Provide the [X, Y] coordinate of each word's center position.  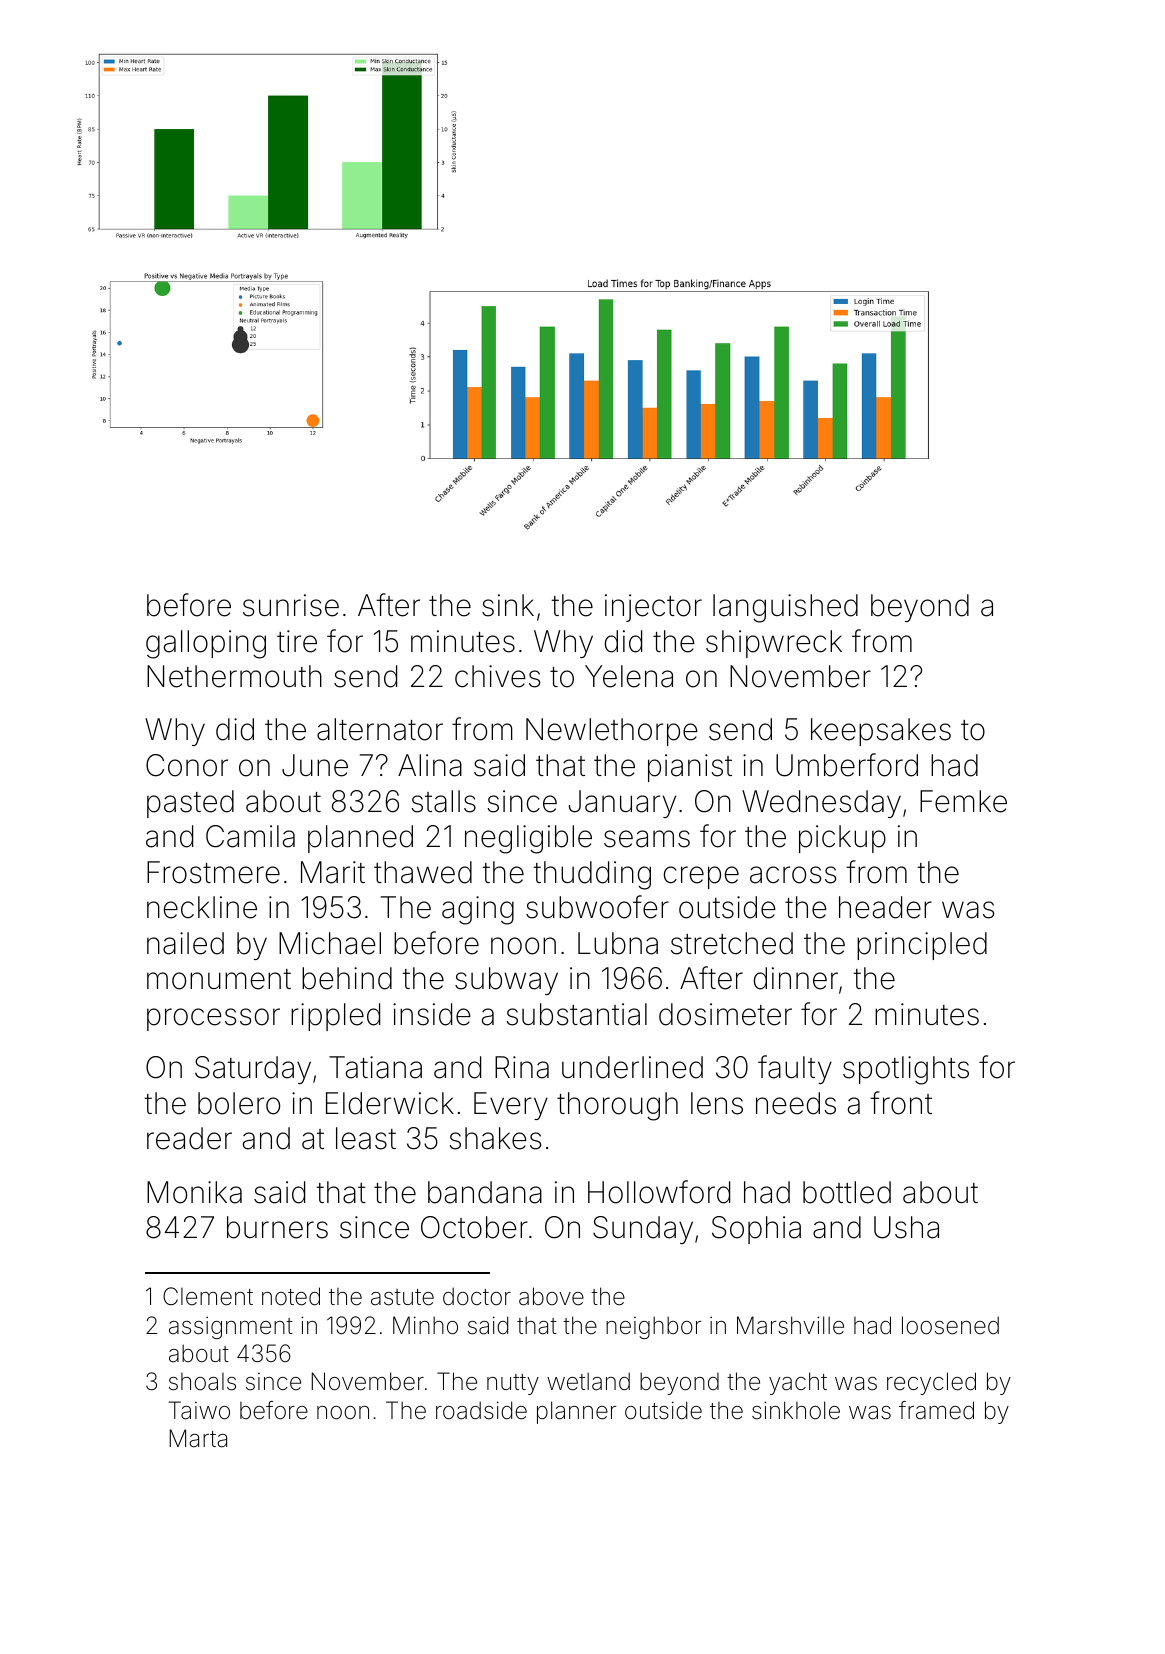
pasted [190, 804]
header [885, 907]
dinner [796, 978]
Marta [198, 1438]
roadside [481, 1410]
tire [297, 641]
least [366, 1138]
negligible [528, 839]
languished [785, 608]
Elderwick [390, 1103]
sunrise [291, 605]
